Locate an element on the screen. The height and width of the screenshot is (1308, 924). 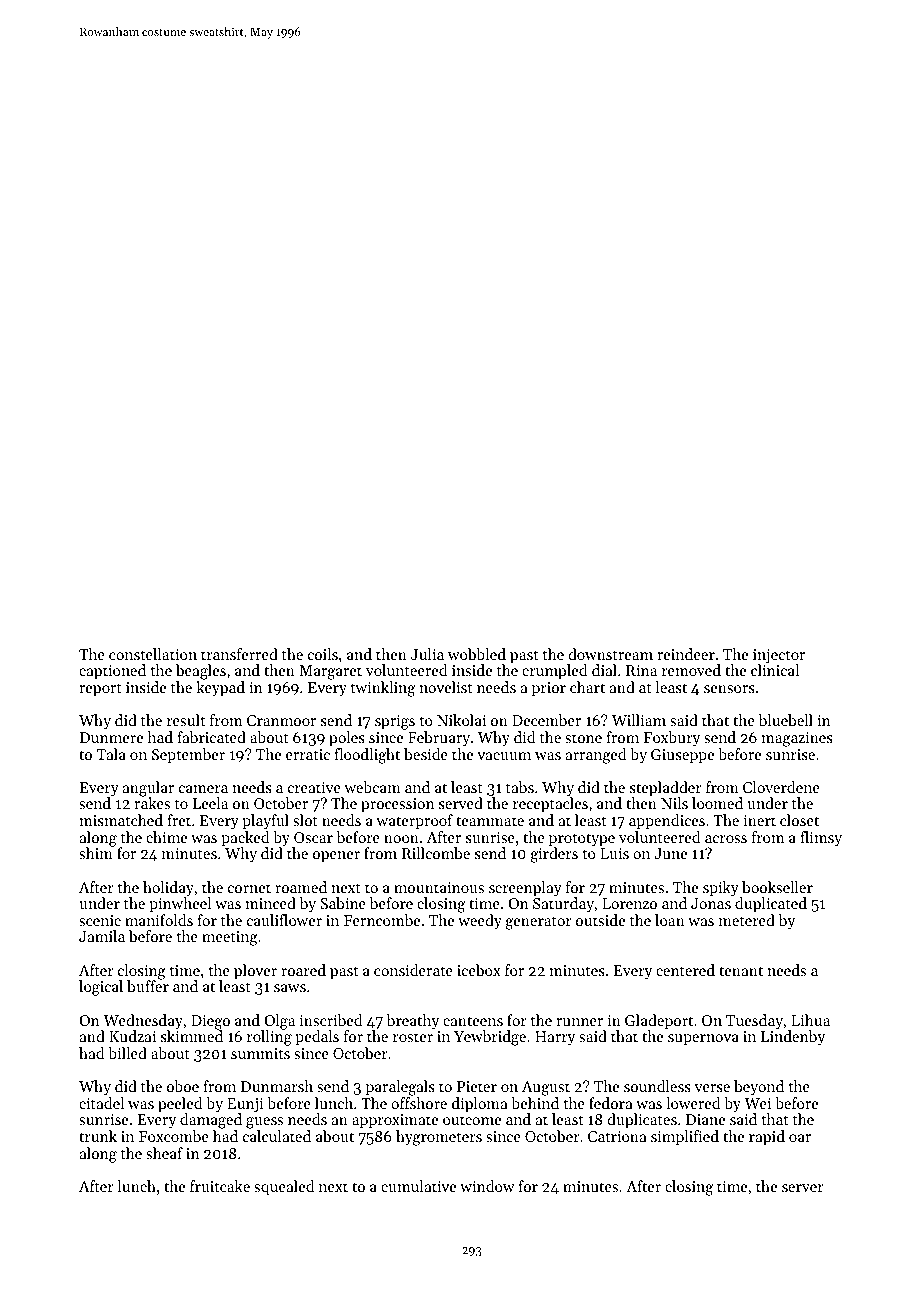
weedy is located at coordinates (480, 922).
